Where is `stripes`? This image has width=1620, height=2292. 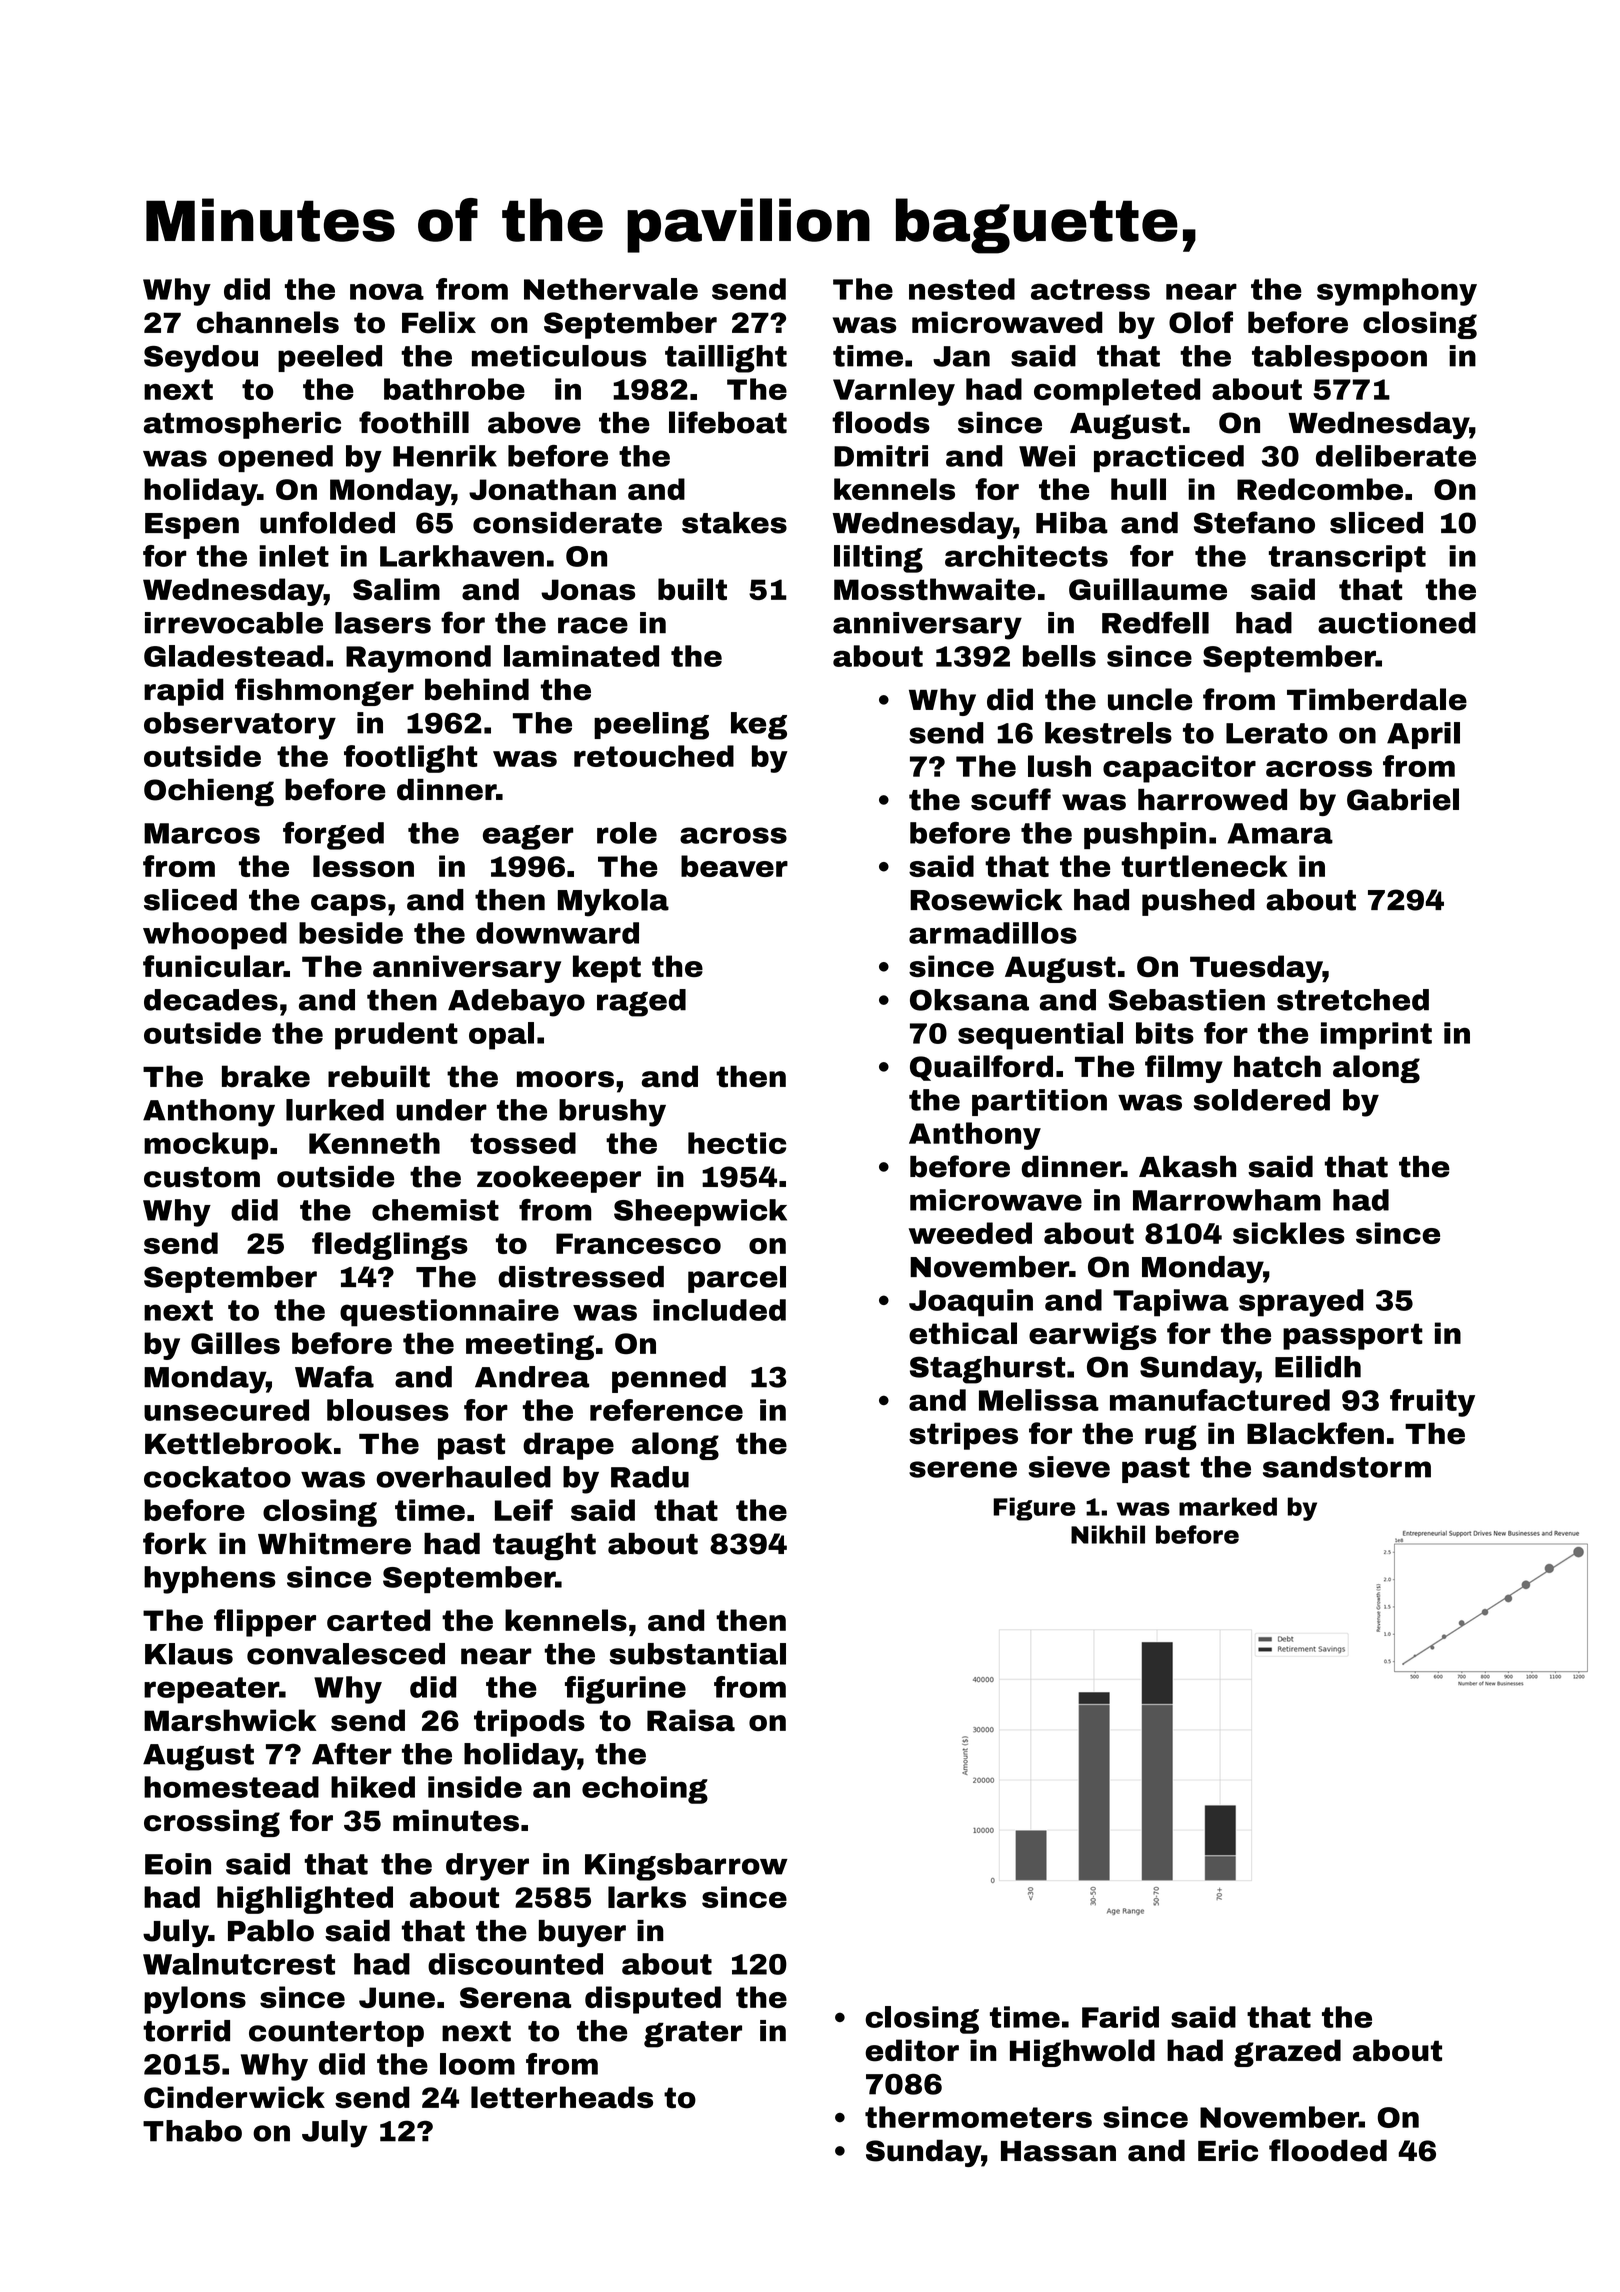 stripes is located at coordinates (963, 1436).
